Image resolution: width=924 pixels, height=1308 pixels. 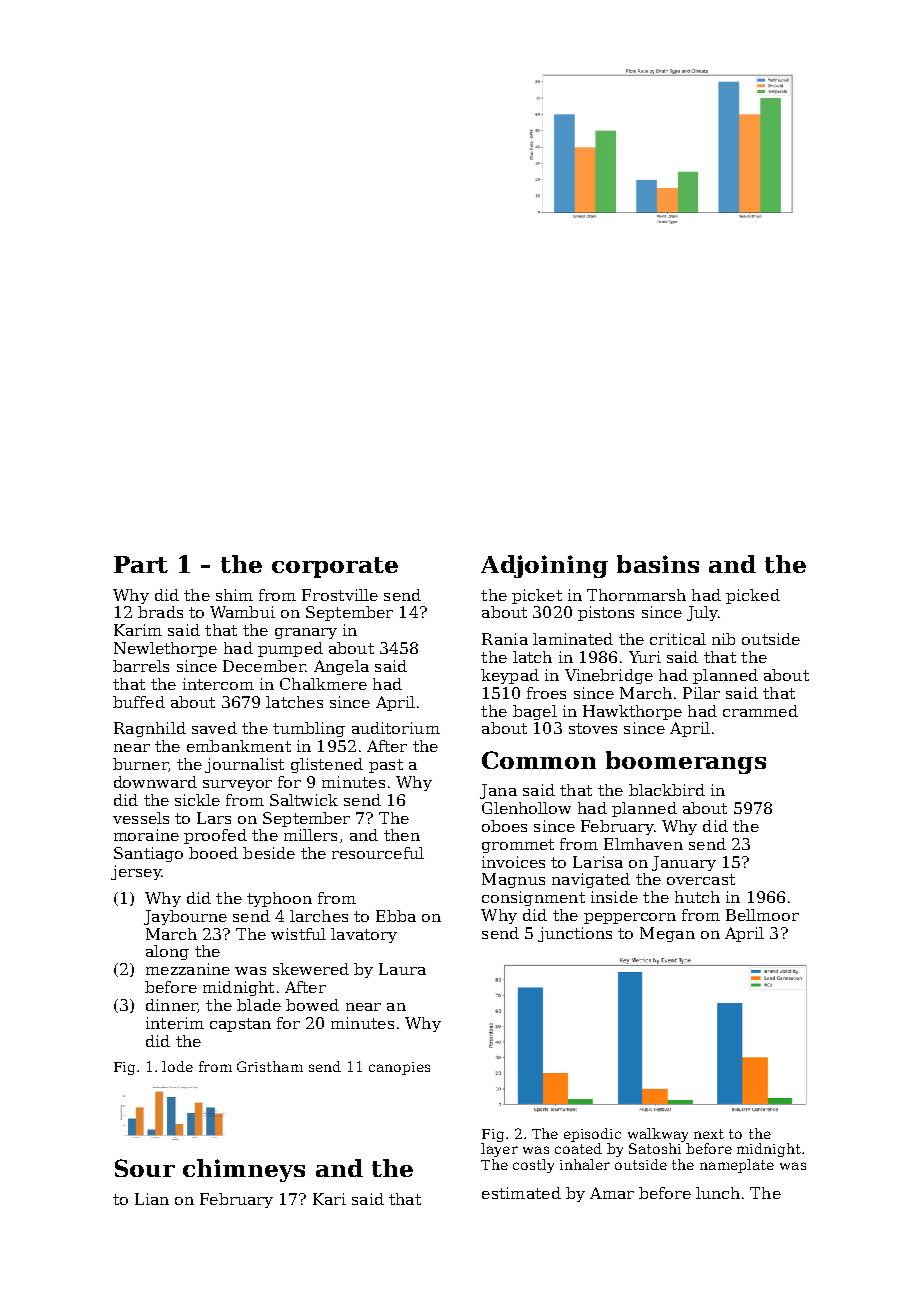 I want to click on next, so click(x=709, y=1134).
